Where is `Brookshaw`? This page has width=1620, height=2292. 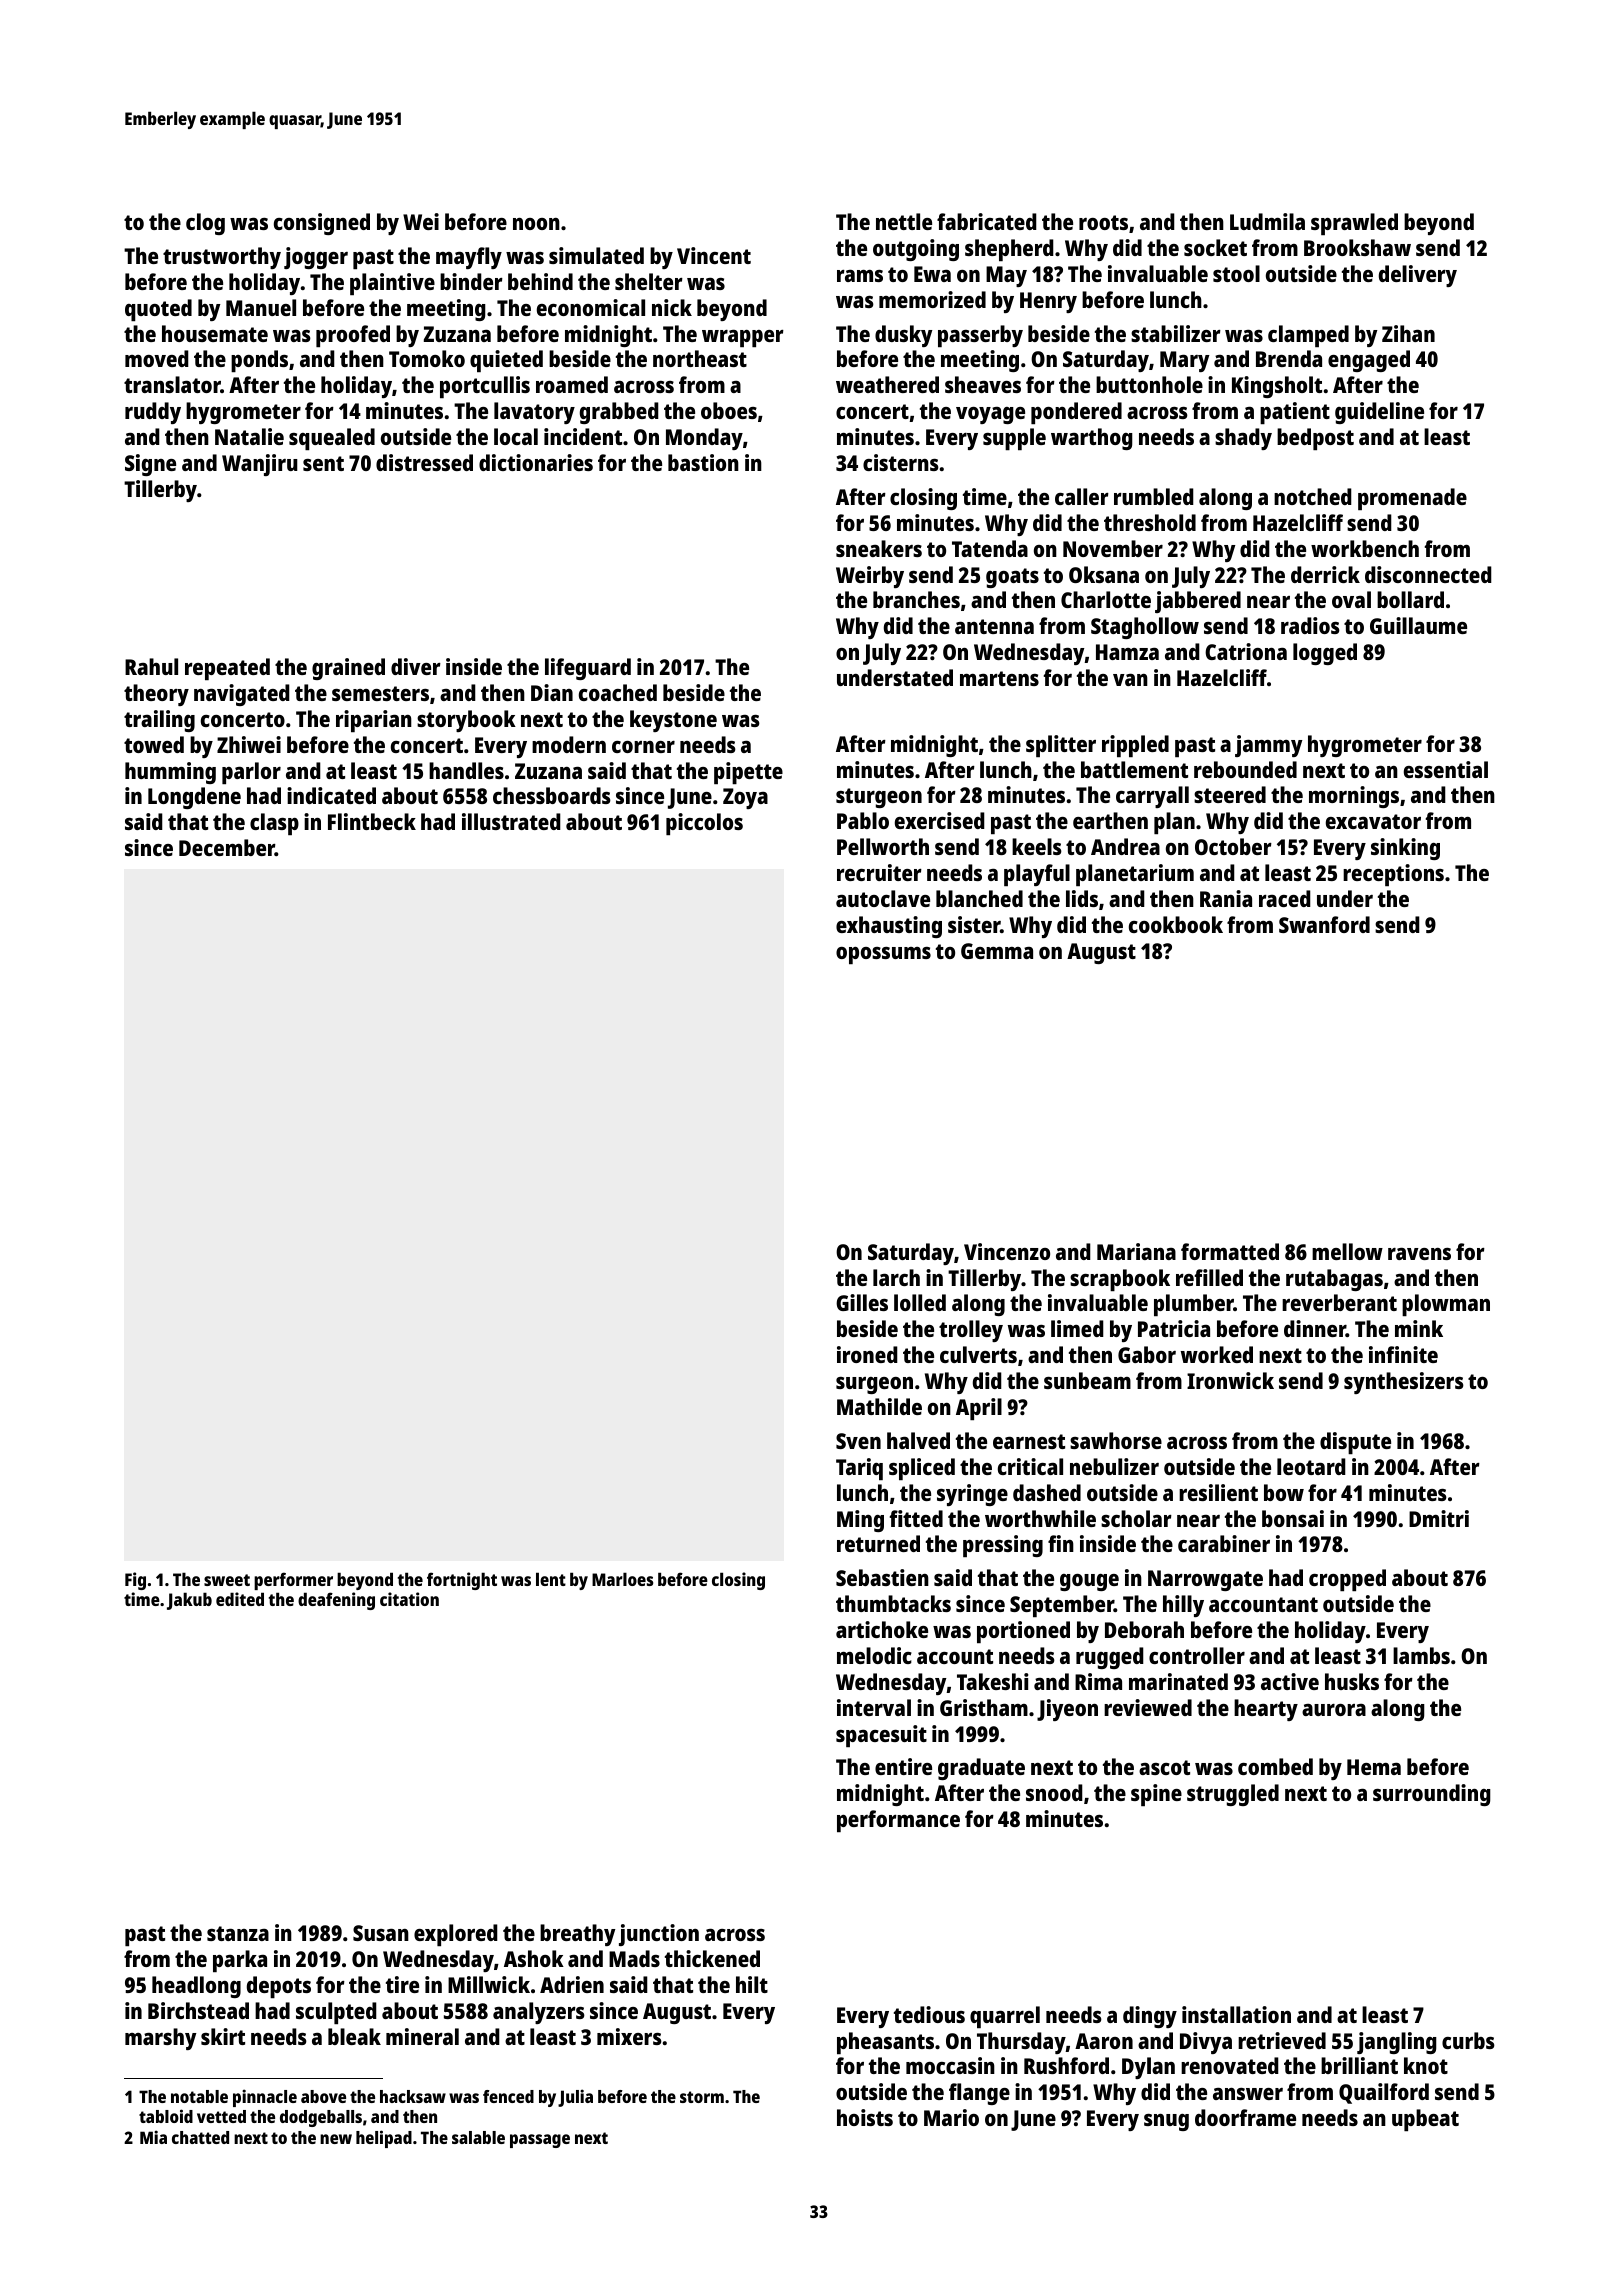 Brookshaw is located at coordinates (1357, 247).
